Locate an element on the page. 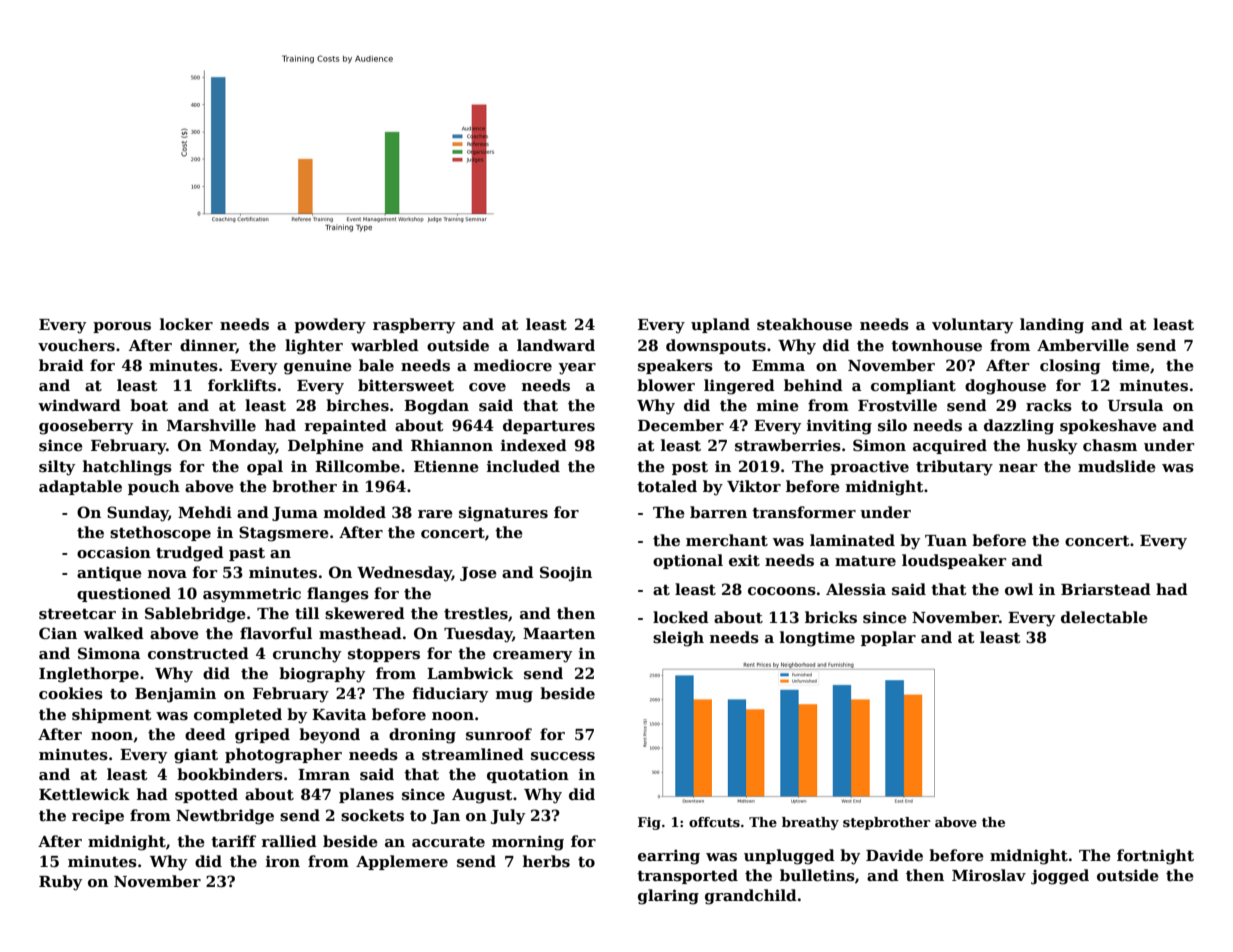  Ruby is located at coordinates (60, 883).
